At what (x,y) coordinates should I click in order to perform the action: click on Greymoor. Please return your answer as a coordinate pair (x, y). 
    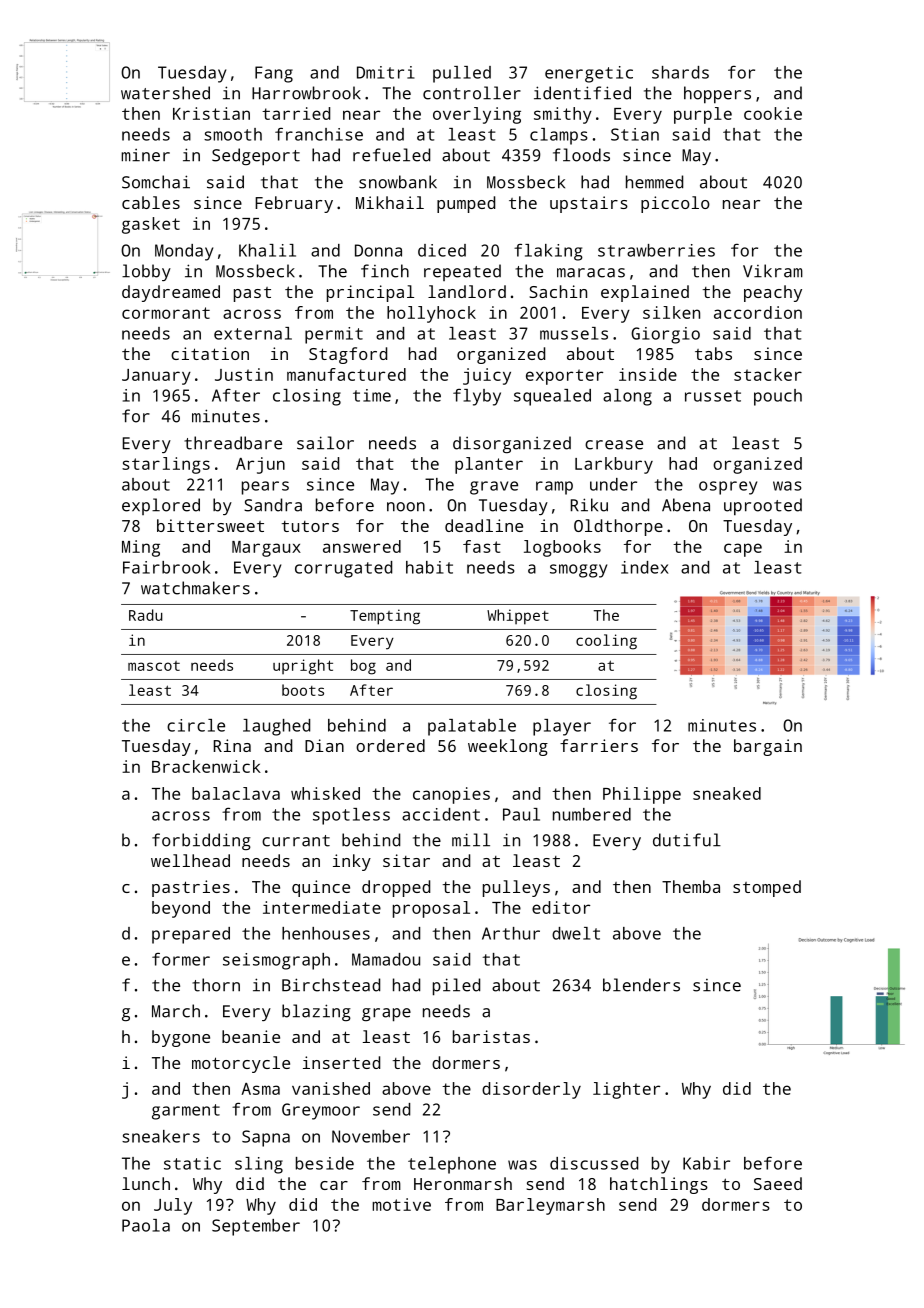
    Looking at the image, I should click on (321, 1111).
